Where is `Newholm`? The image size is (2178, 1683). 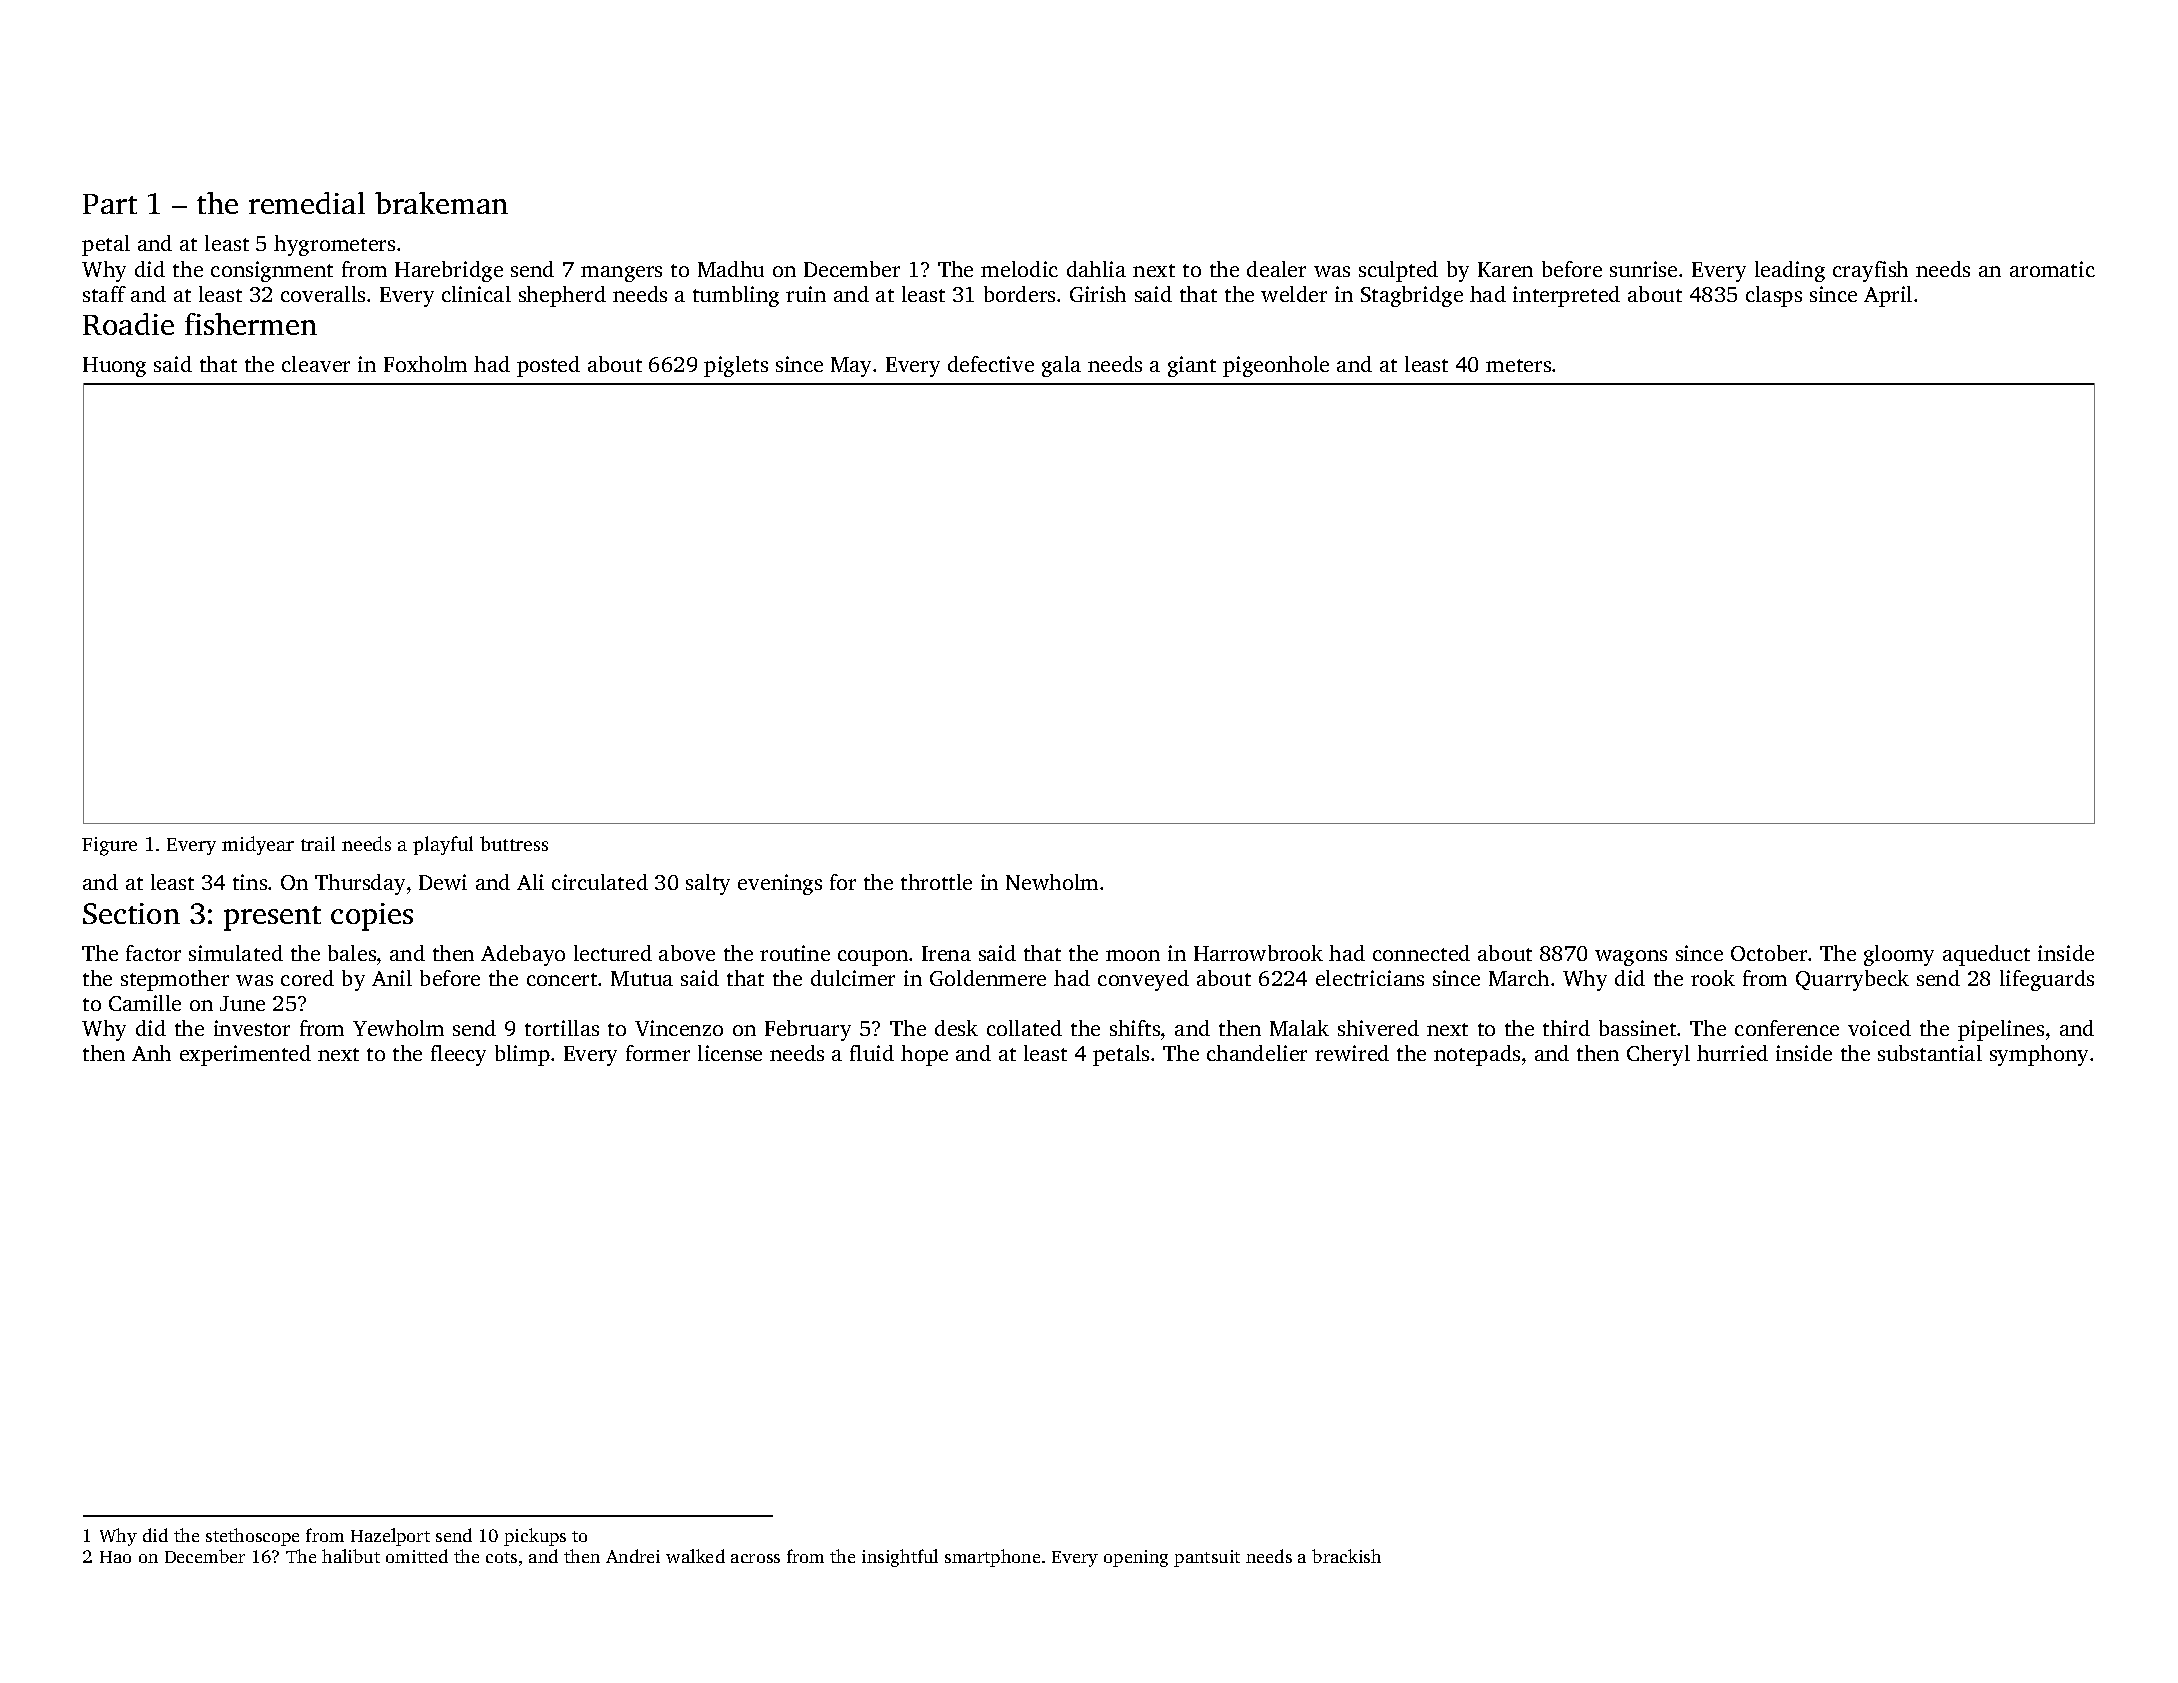 Newholm is located at coordinates (1052, 882).
